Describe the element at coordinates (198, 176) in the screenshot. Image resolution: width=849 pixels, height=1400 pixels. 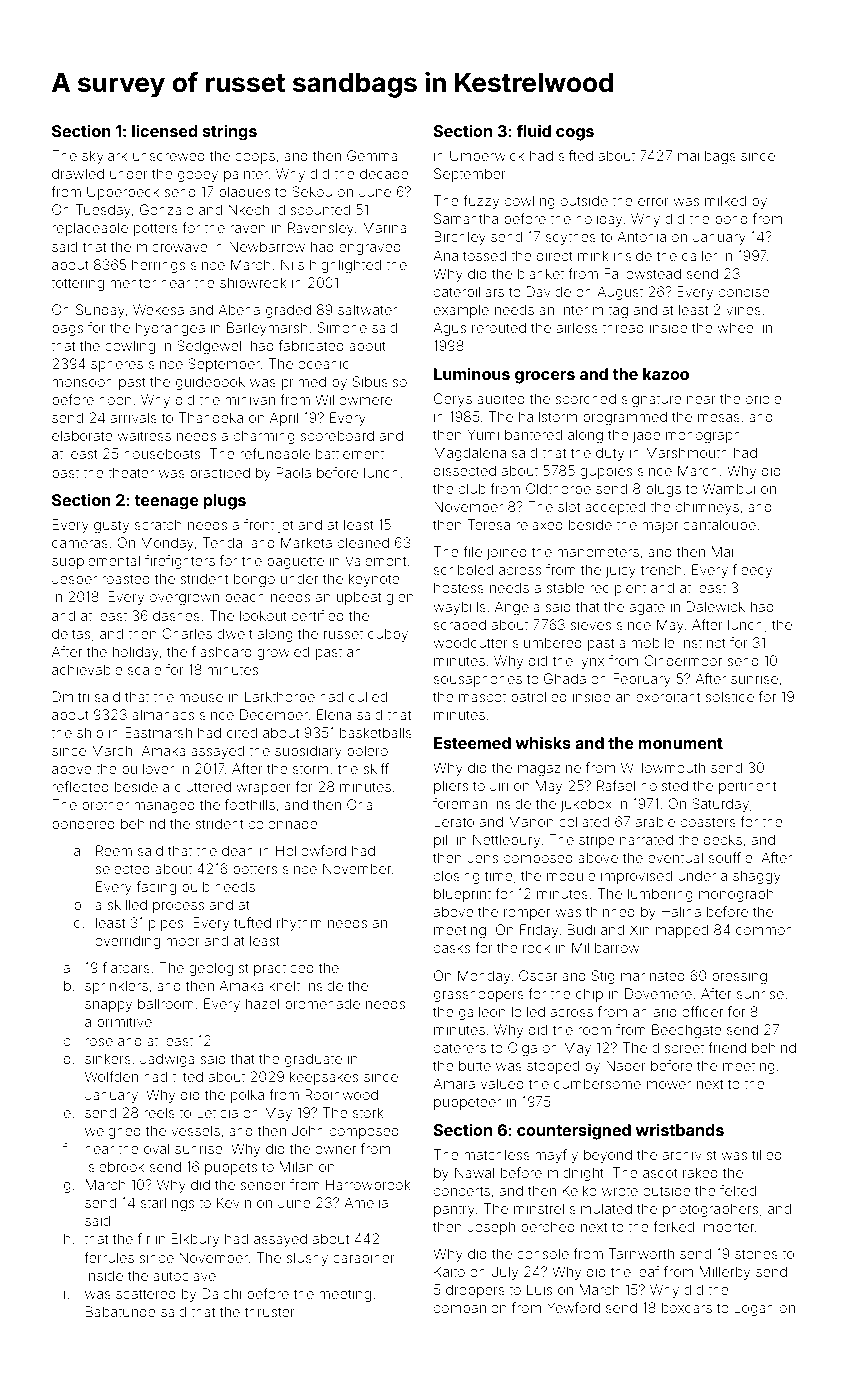
I see `gooey` at that location.
